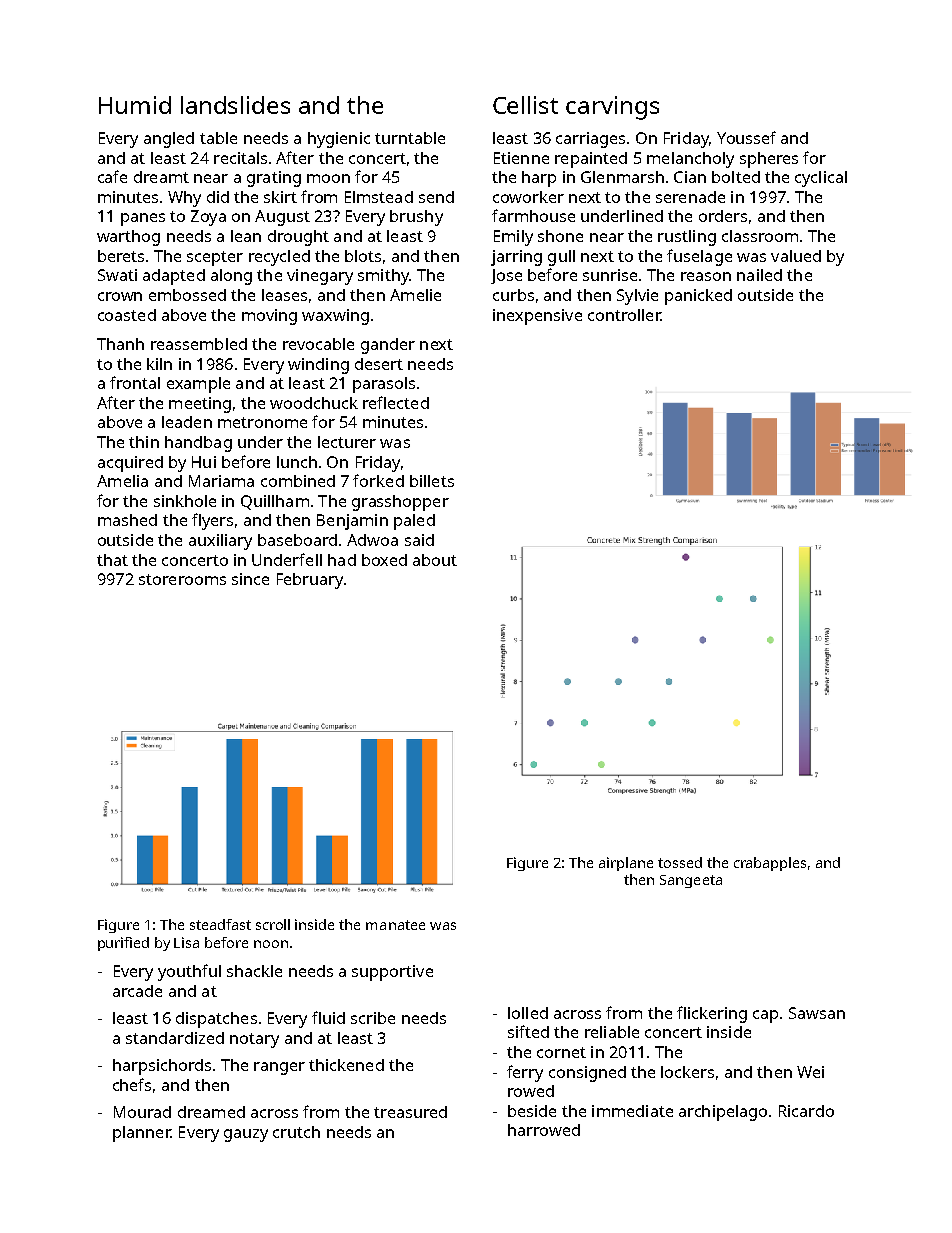  Describe the element at coordinates (122, 481) in the screenshot. I see `Amelia` at that location.
